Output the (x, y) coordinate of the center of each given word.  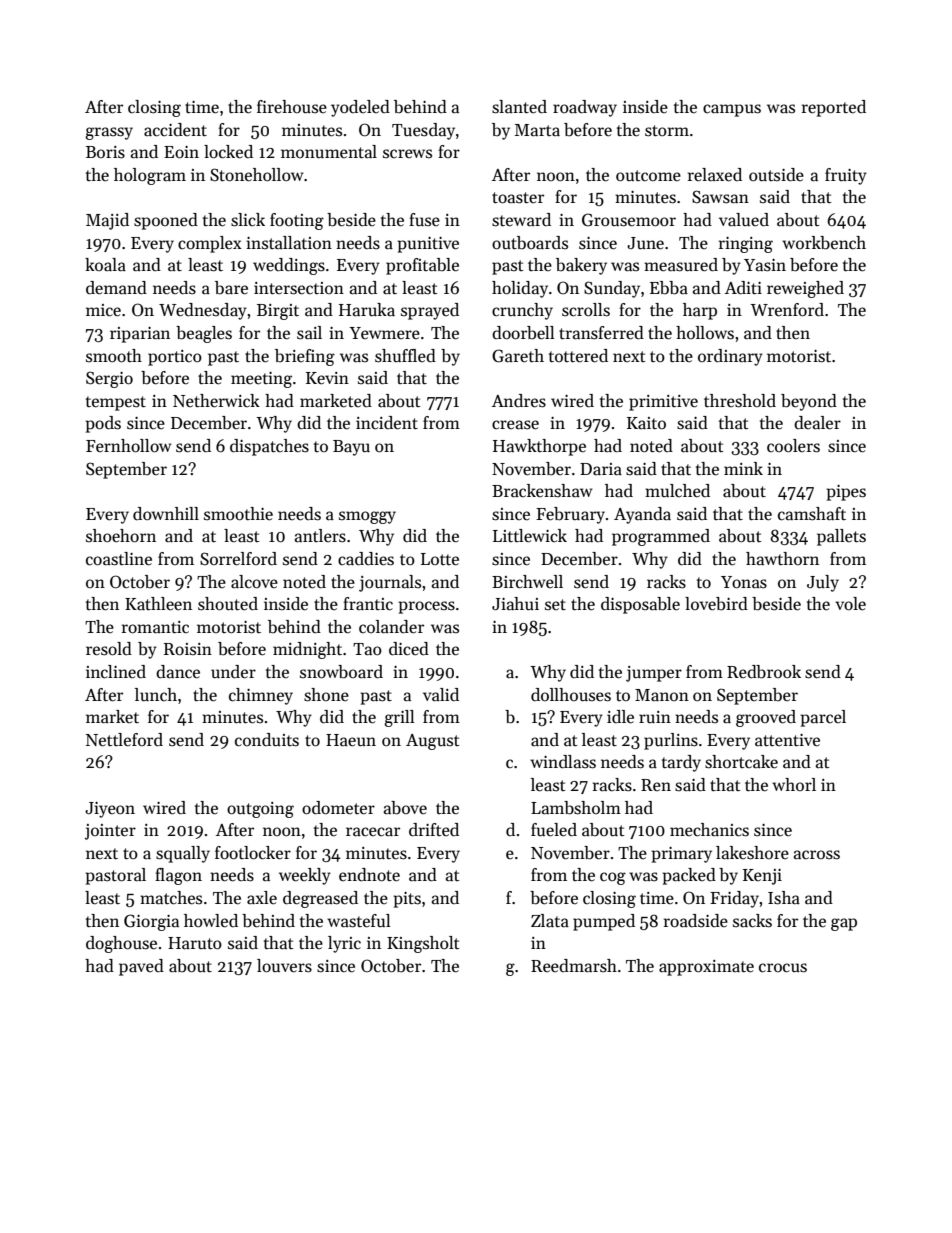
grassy (109, 133)
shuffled (405, 356)
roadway (585, 108)
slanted (519, 107)
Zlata (550, 921)
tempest (116, 403)
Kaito (646, 423)
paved (141, 967)
